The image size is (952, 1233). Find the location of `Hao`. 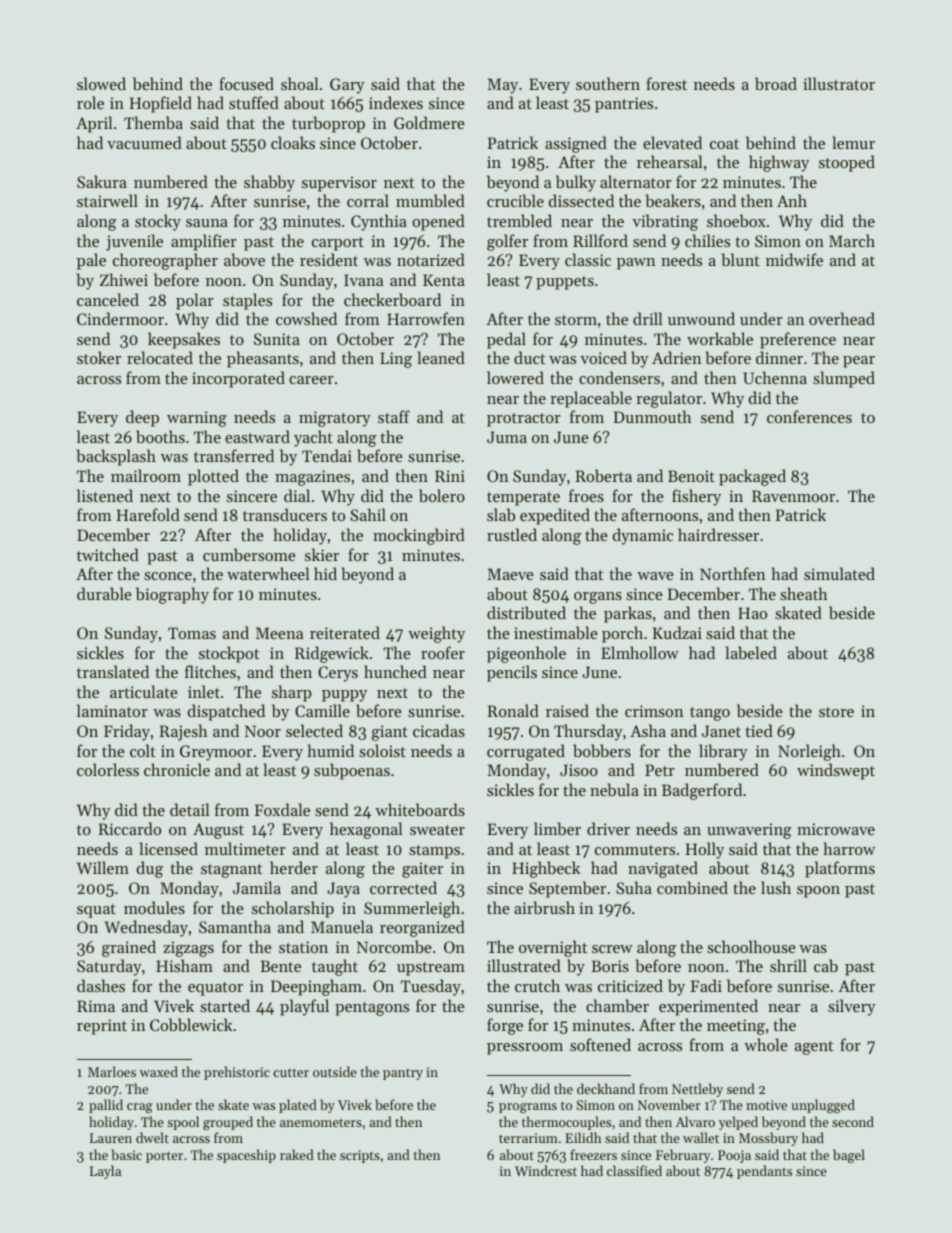

Hao is located at coordinates (752, 613).
